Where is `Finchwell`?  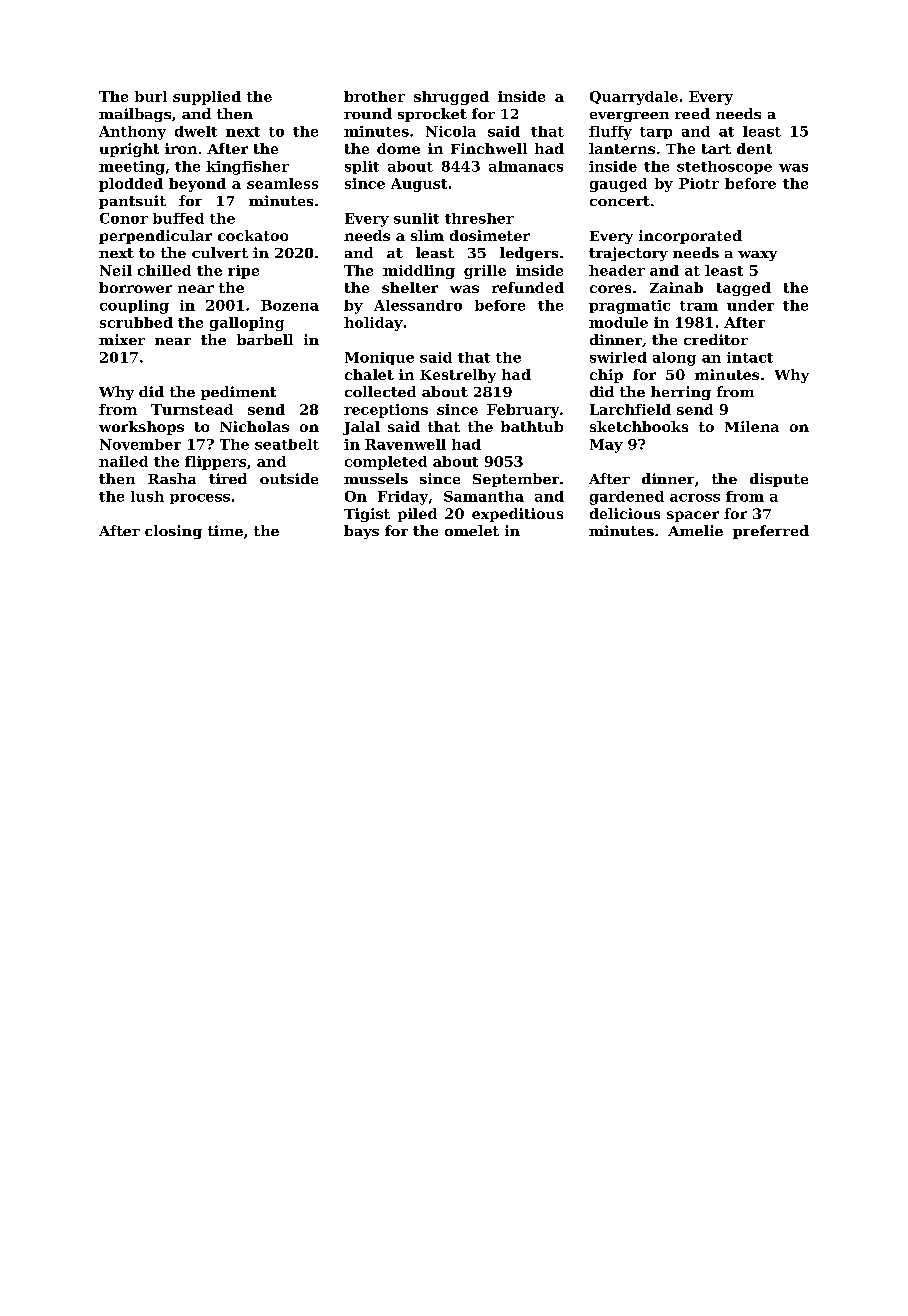
Finchwell is located at coordinates (489, 148).
